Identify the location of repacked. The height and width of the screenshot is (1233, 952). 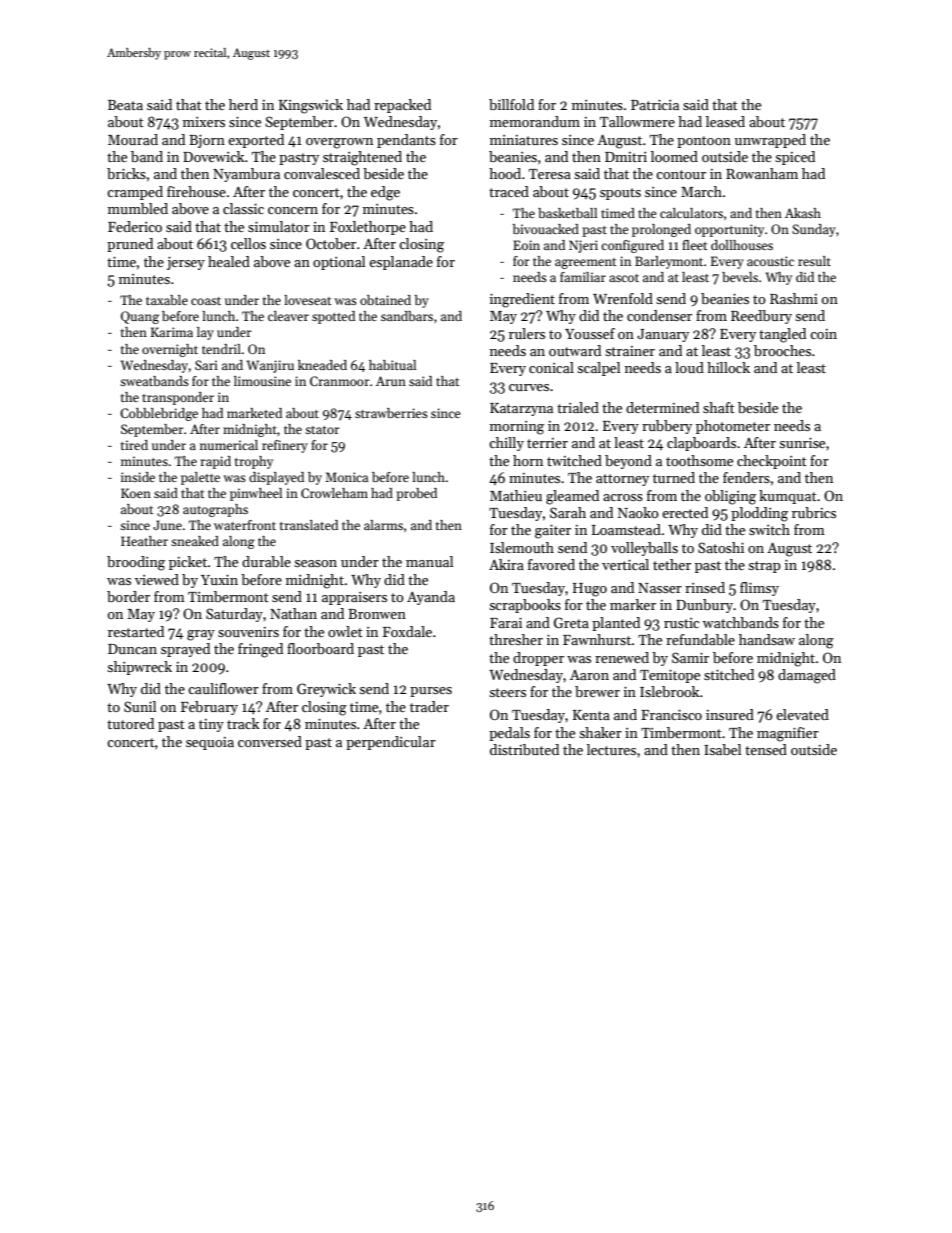
(402, 106).
